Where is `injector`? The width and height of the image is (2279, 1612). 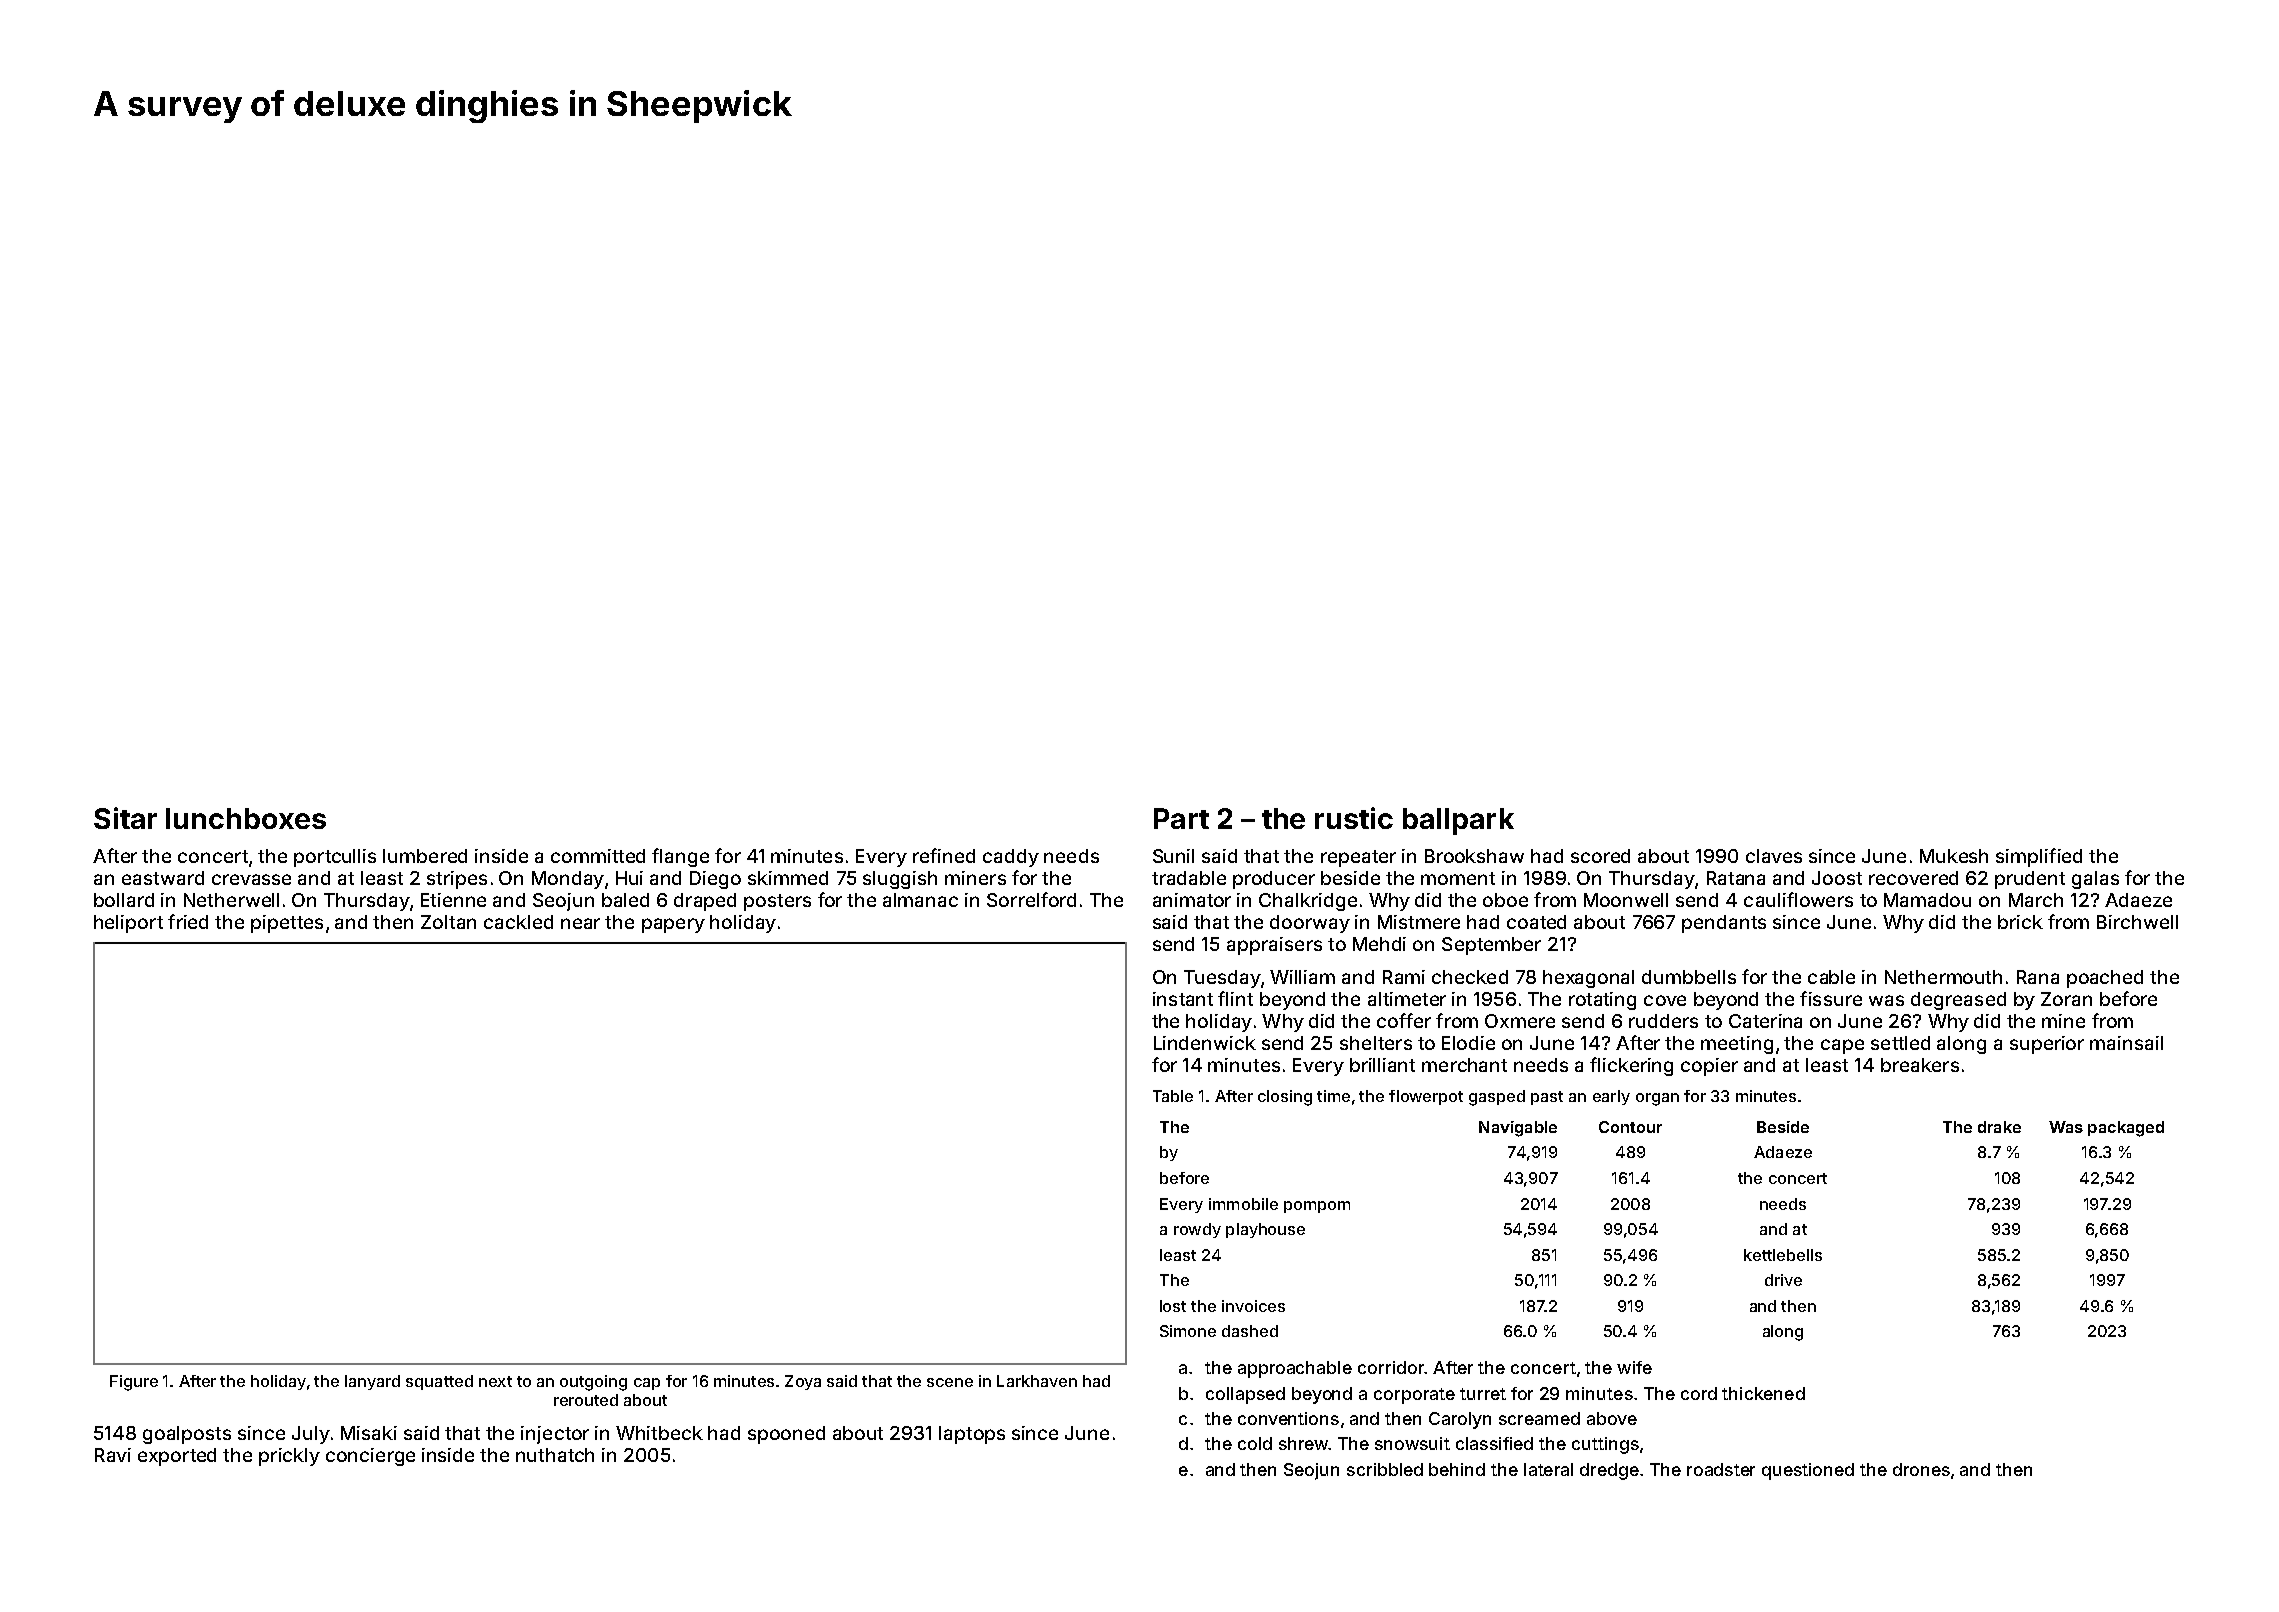 injector is located at coordinates (555, 1435).
